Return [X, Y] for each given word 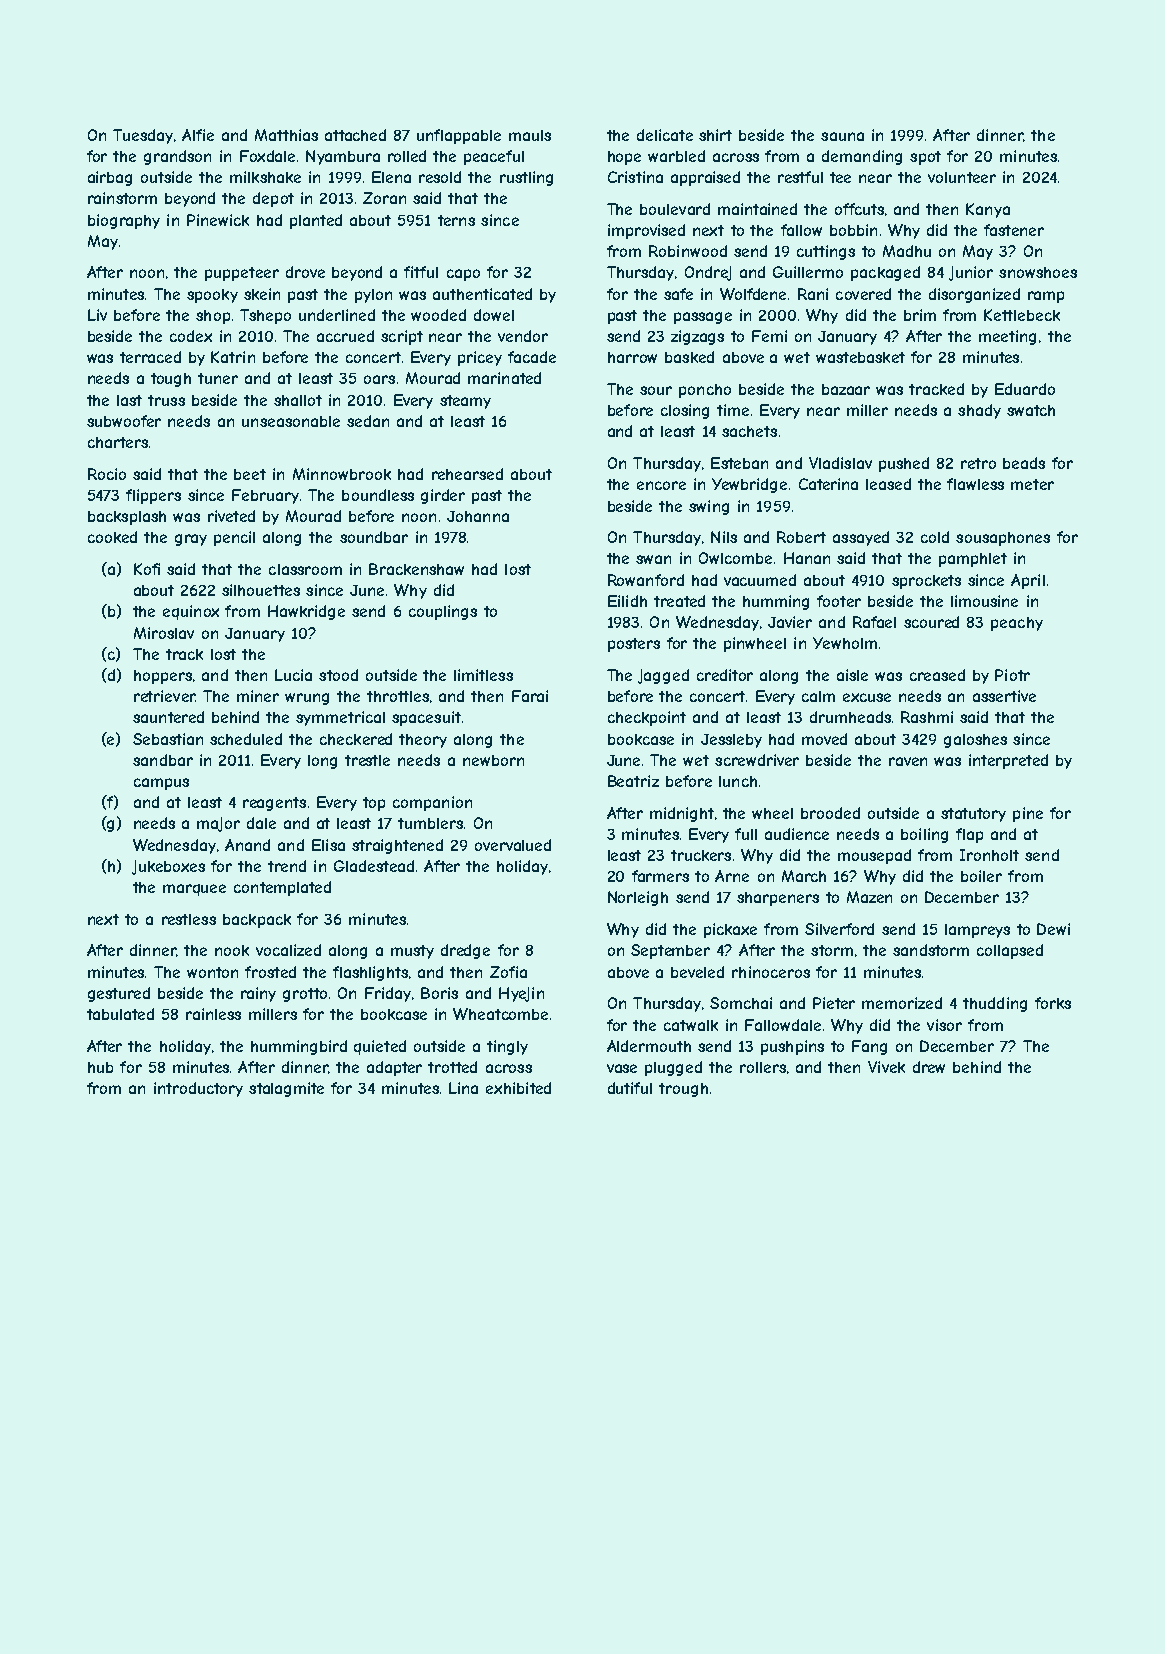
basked [689, 357]
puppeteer [242, 274]
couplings [443, 612]
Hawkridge [306, 612]
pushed [904, 464]
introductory [198, 1089]
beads [1024, 463]
